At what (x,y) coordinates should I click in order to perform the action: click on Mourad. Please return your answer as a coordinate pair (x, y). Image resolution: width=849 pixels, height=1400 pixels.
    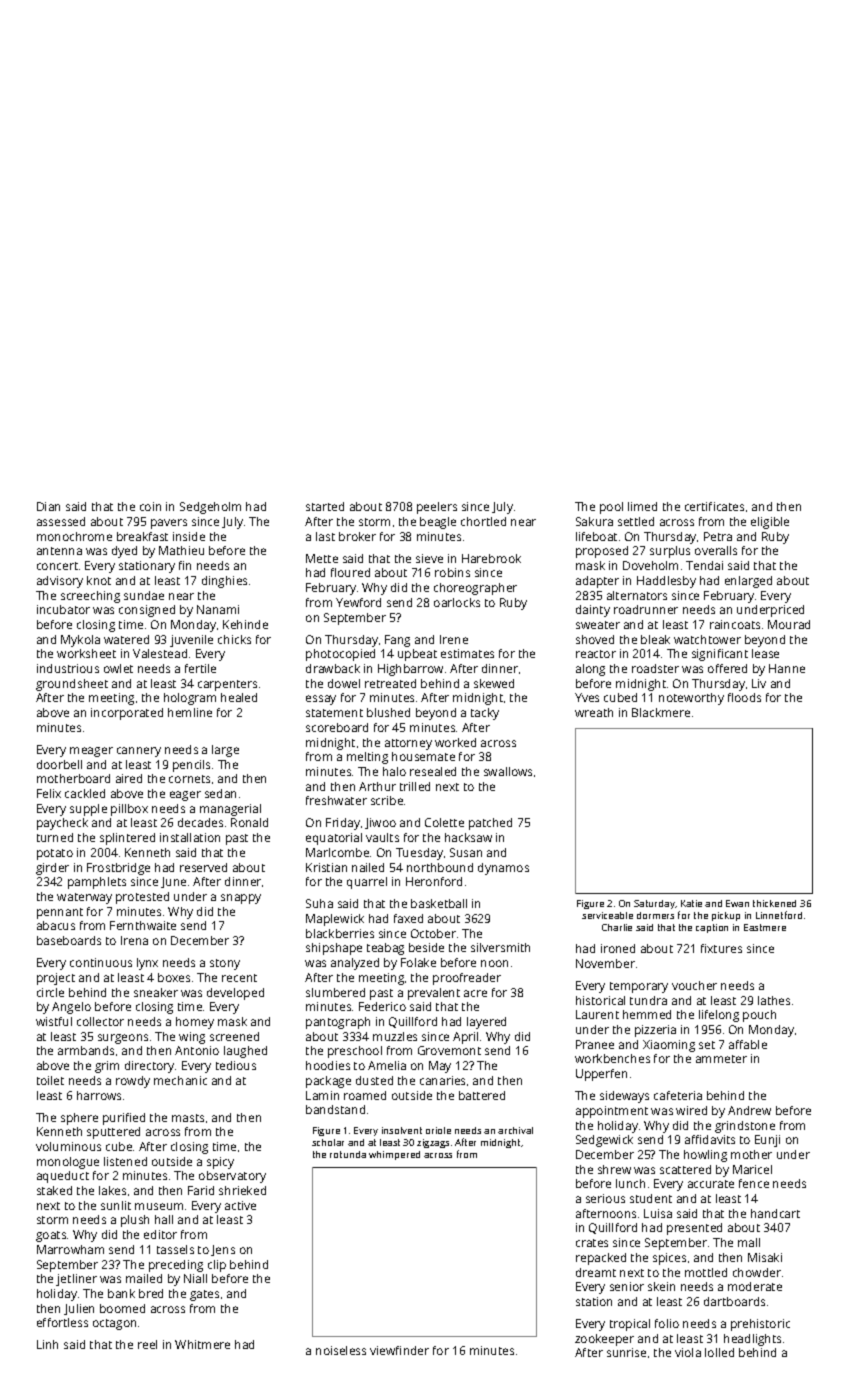
    Looking at the image, I should click on (789, 624).
